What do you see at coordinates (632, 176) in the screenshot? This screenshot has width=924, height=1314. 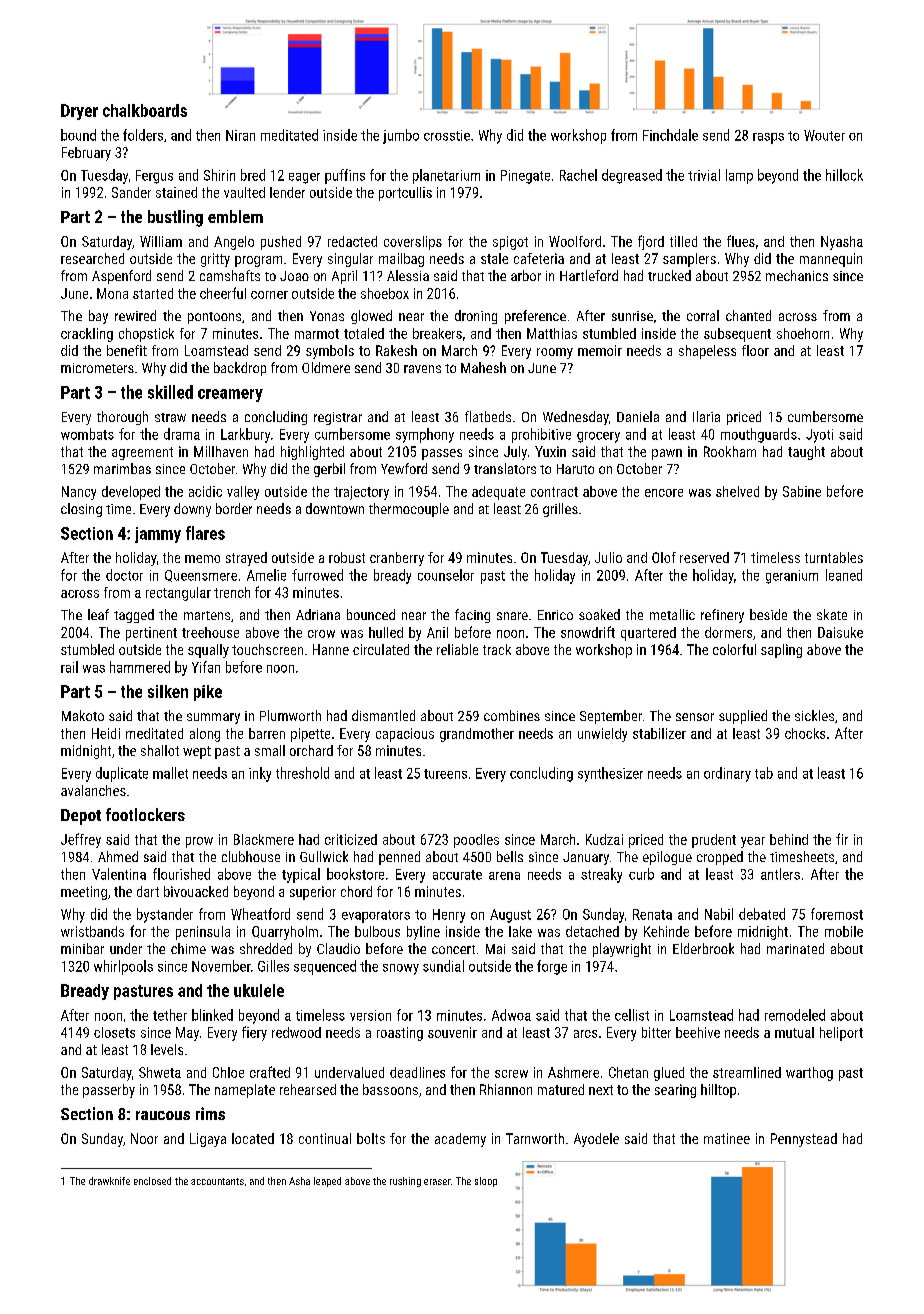 I see `degreased` at bounding box center [632, 176].
